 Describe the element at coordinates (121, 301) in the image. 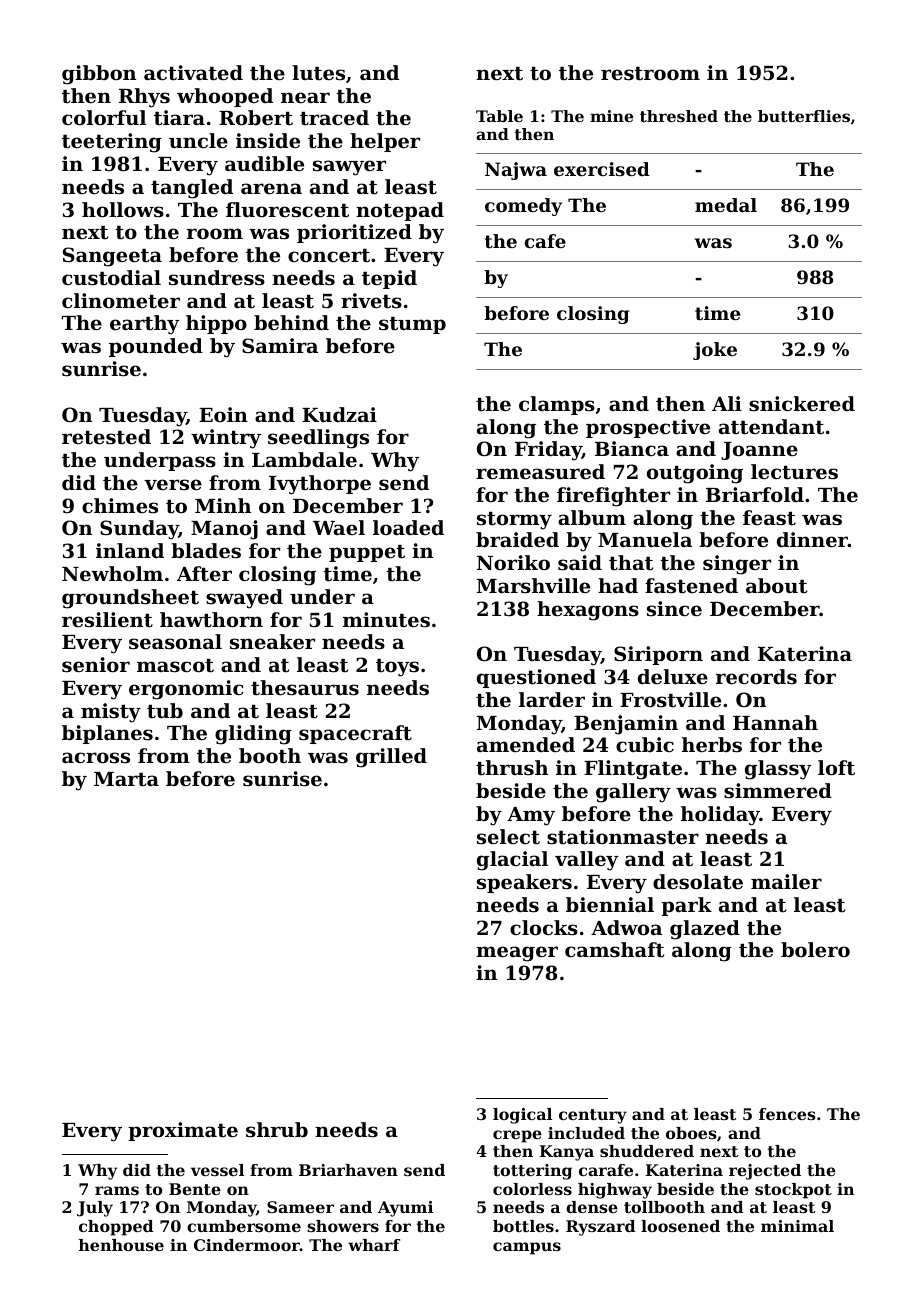

I see `clinometer` at that location.
